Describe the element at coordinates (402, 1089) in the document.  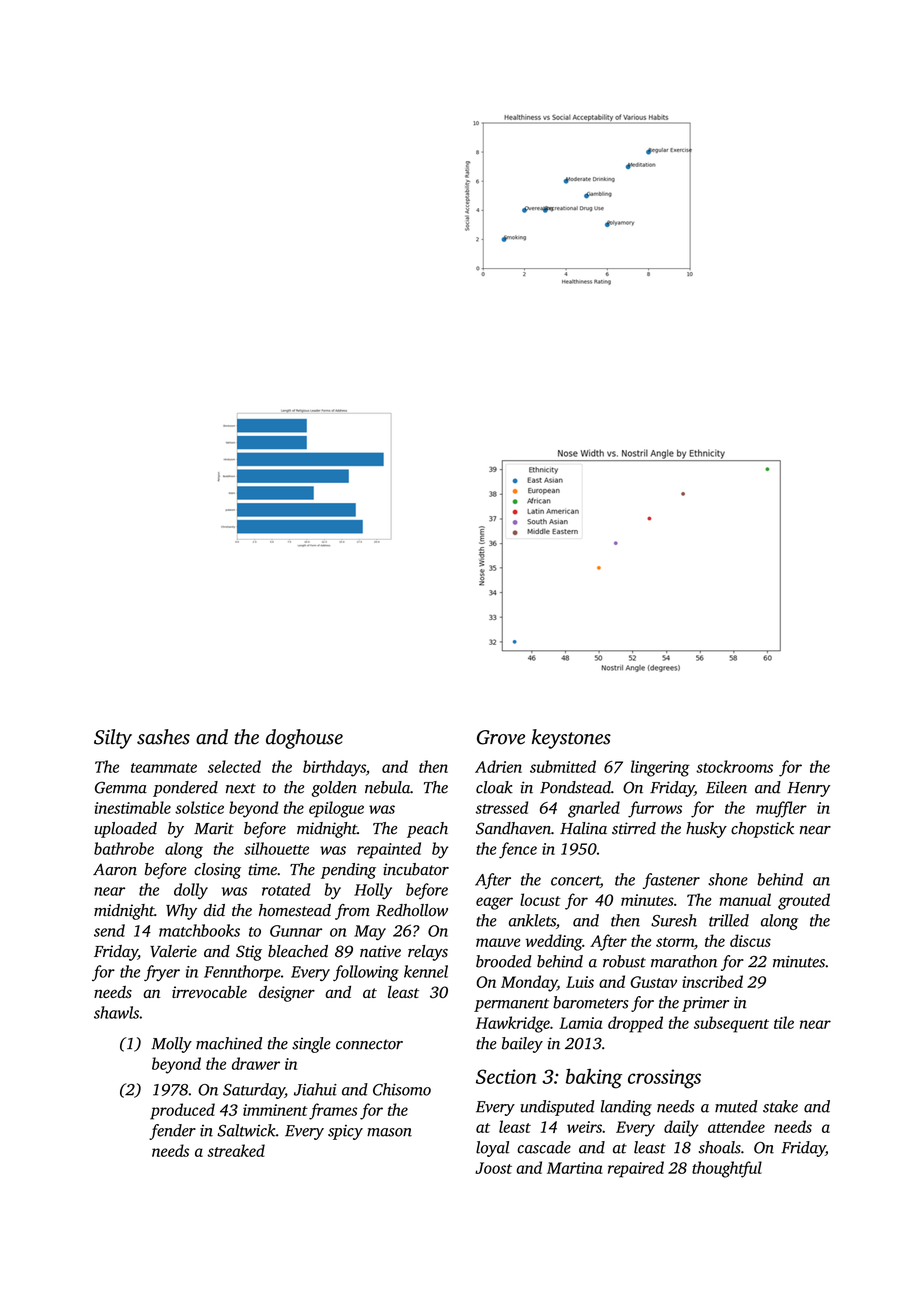
I see `Chisomo` at that location.
